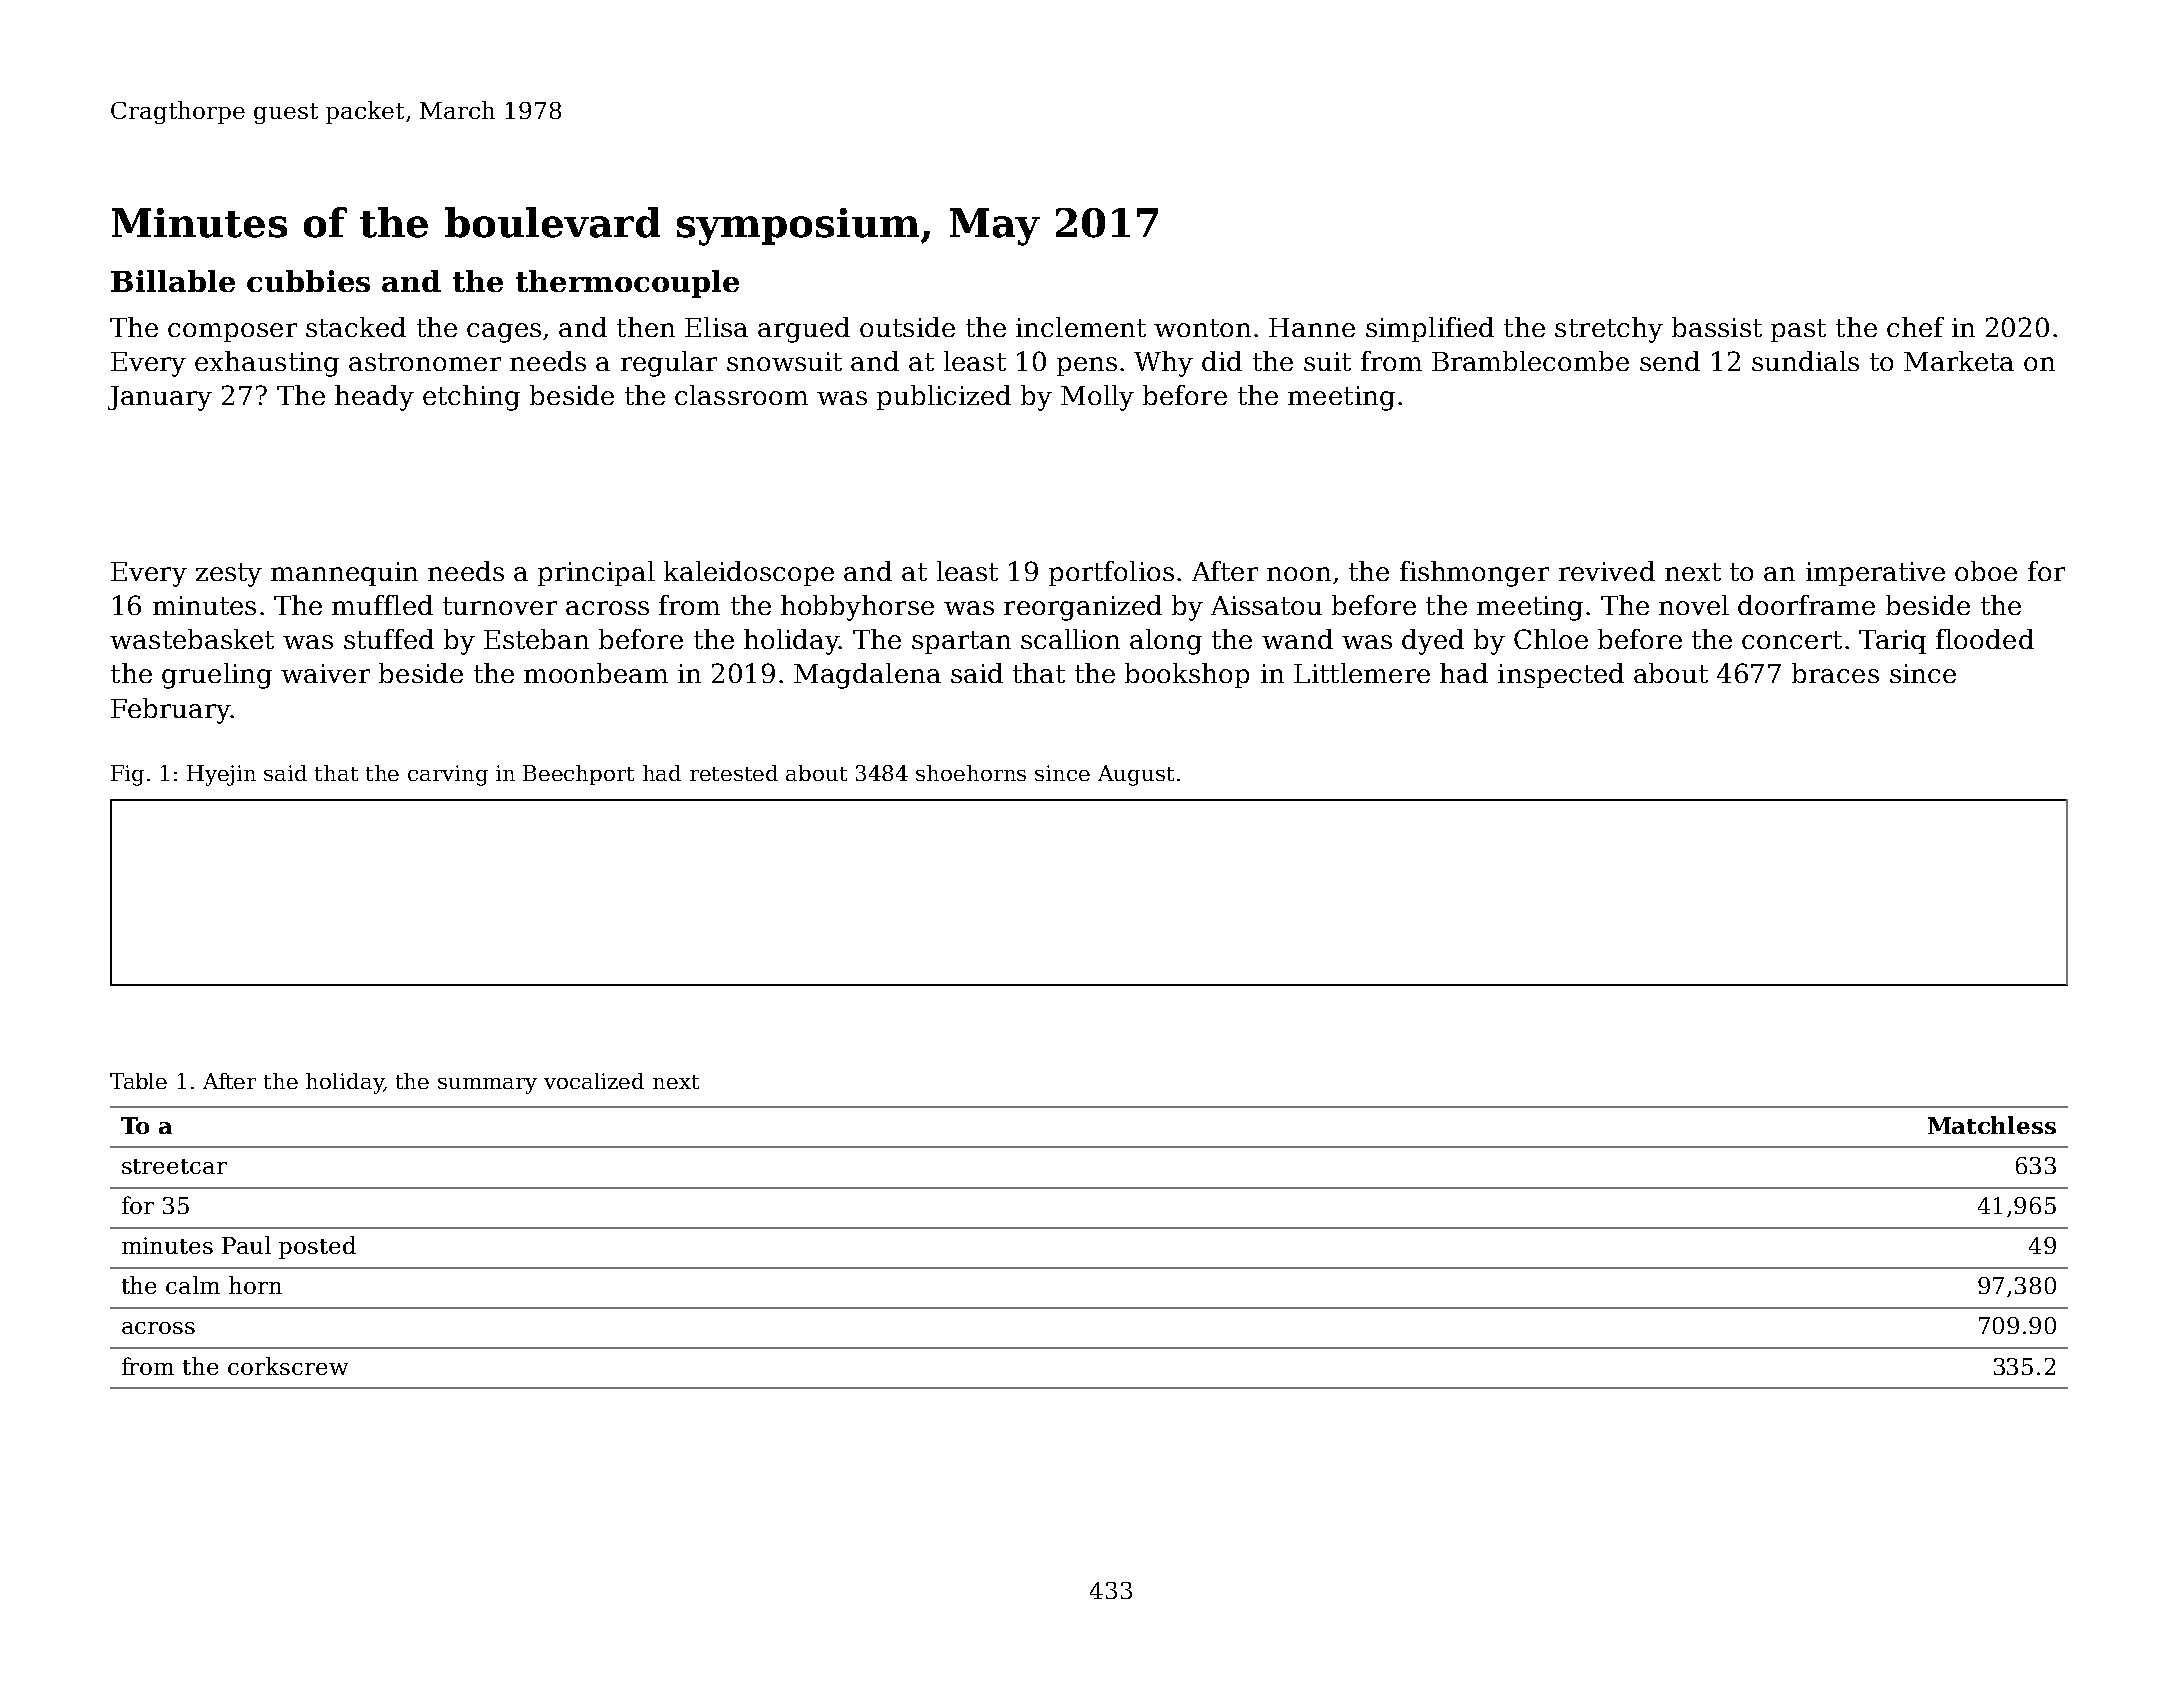 The image size is (2178, 1683). What do you see at coordinates (127, 775) in the screenshot?
I see `Fig` at bounding box center [127, 775].
